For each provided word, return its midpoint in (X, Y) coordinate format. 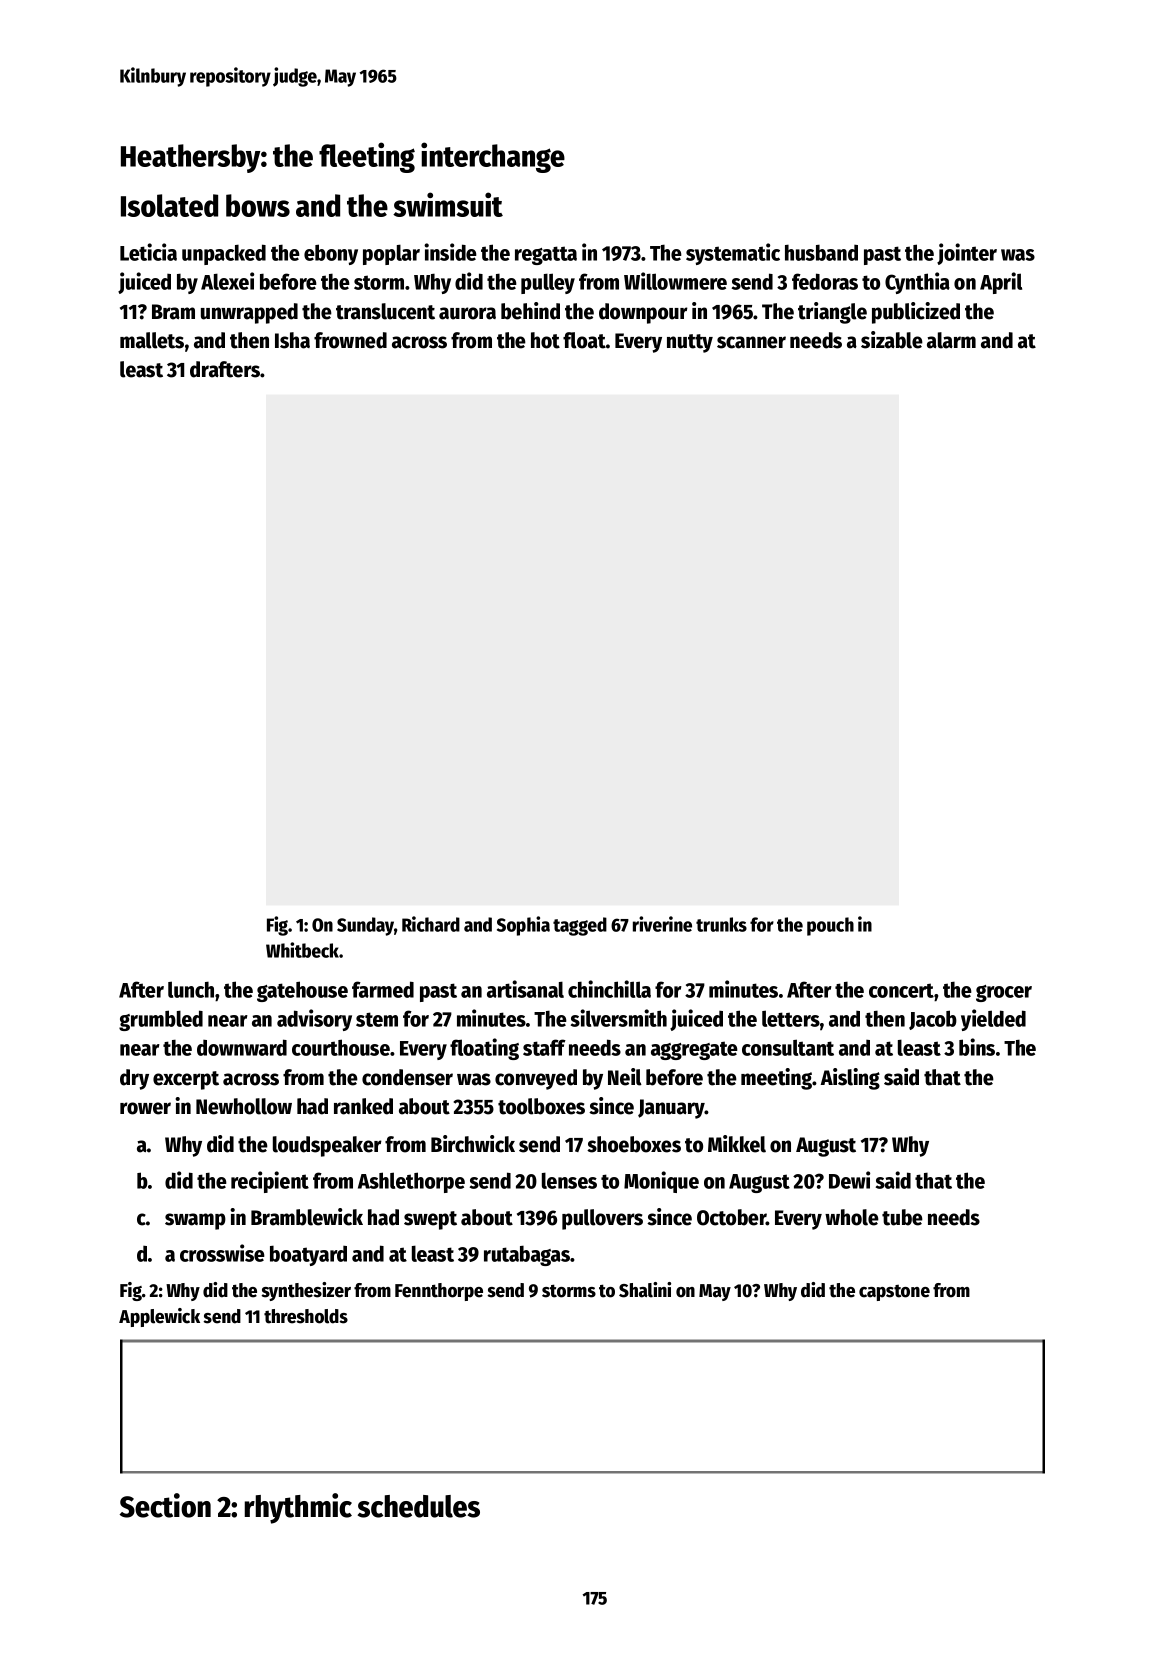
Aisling (850, 1079)
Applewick (159, 1317)
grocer (1004, 993)
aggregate (694, 1050)
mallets (152, 340)
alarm (951, 340)
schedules (419, 1506)
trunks (721, 924)
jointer (967, 254)
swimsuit (448, 204)
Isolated (169, 205)
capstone (894, 1293)
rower (145, 1108)
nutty (690, 343)
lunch (191, 989)
